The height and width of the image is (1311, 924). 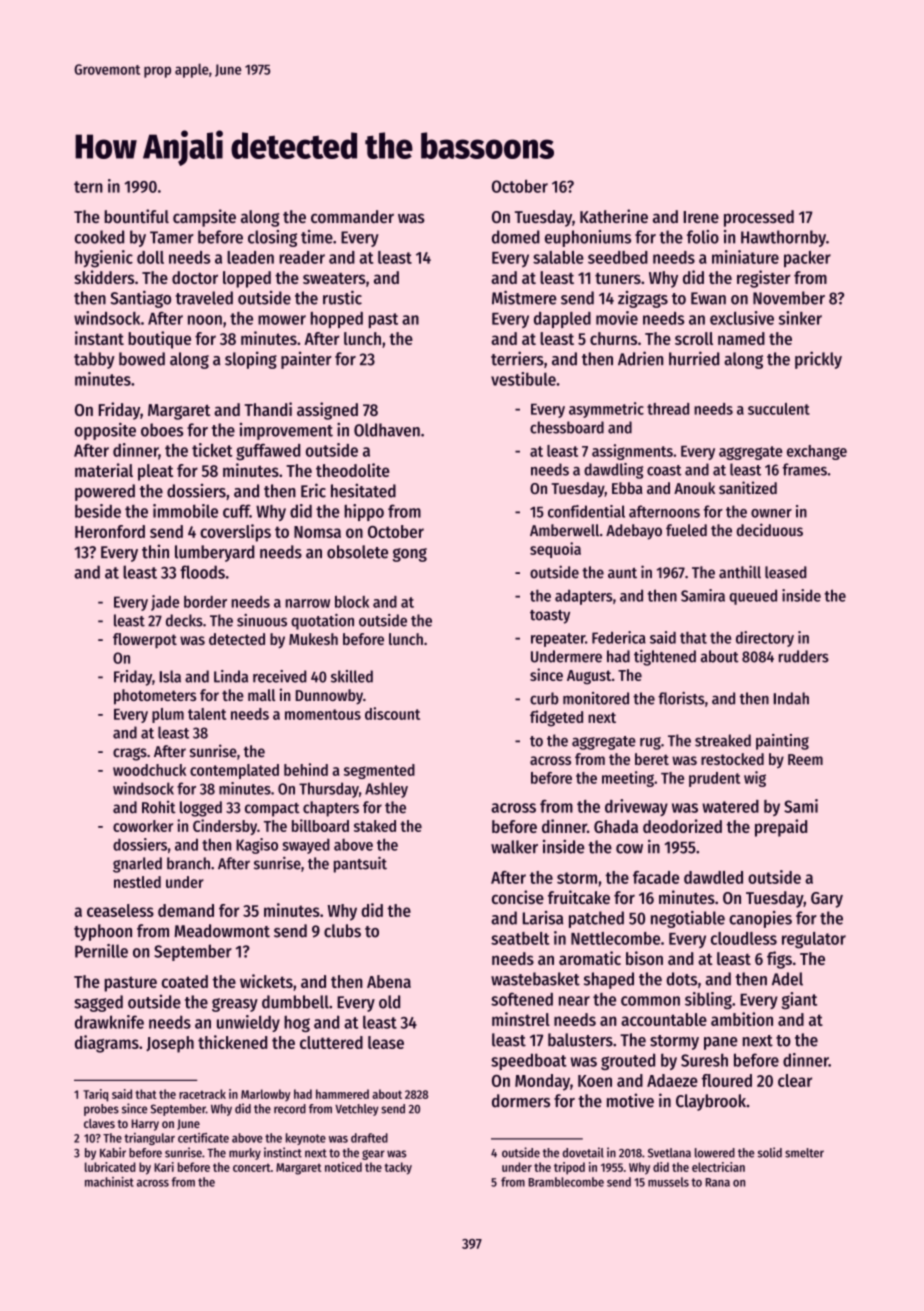 I want to click on block, so click(x=352, y=602).
